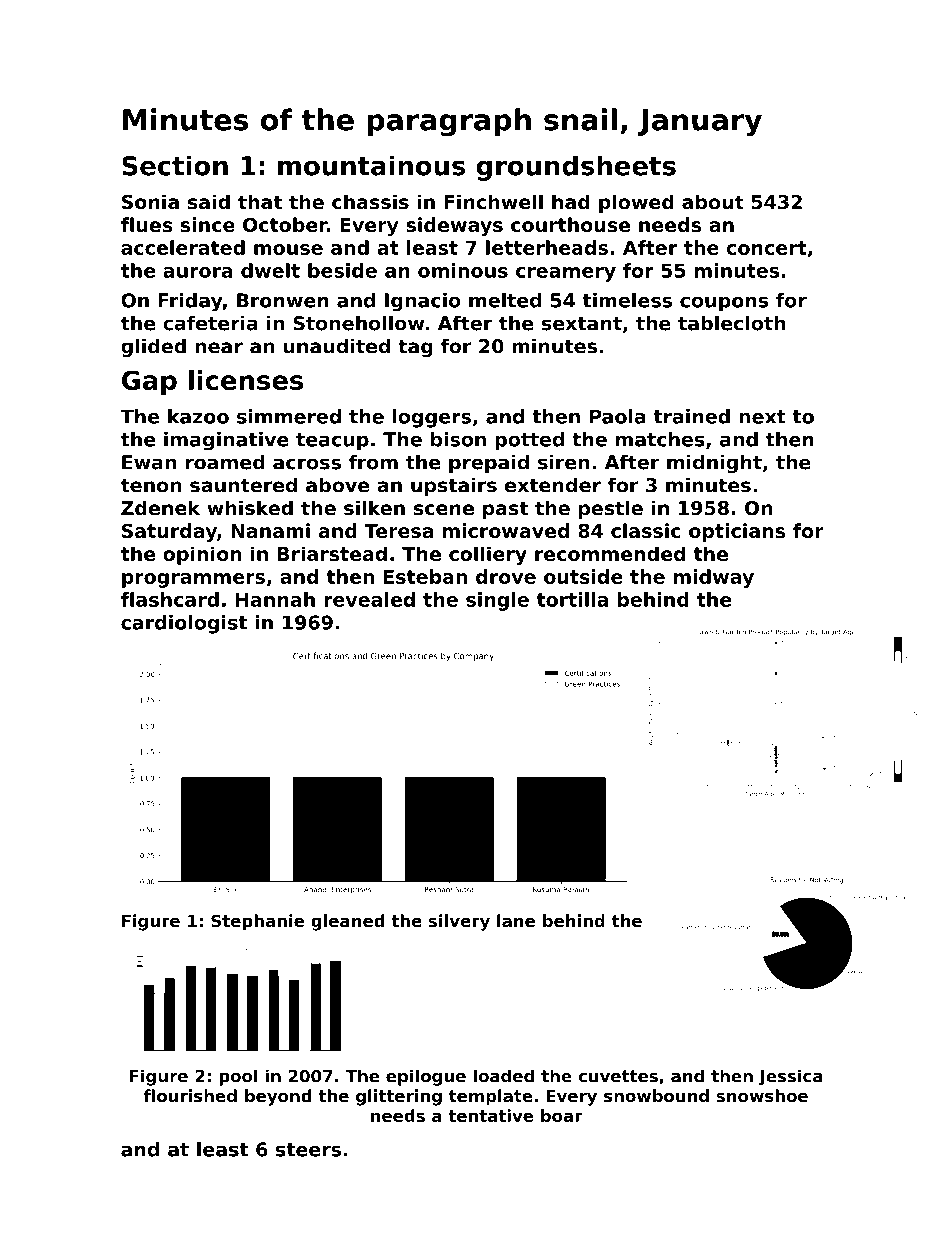 The height and width of the document is (1233, 952). I want to click on steers, so click(308, 1150).
